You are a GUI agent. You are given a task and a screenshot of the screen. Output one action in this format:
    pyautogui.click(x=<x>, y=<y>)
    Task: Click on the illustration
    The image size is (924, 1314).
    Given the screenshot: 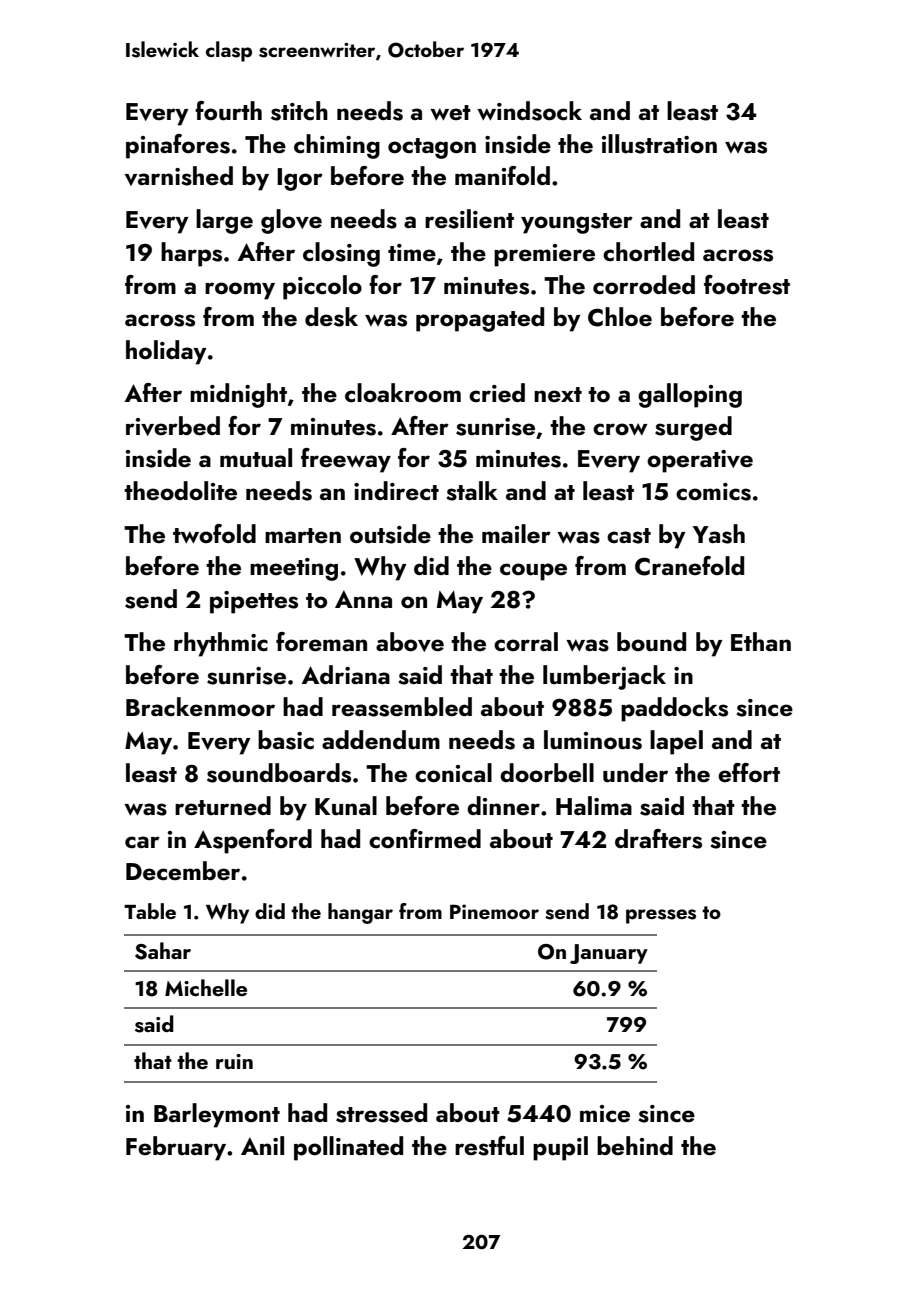 What is the action you would take?
    pyautogui.click(x=659, y=144)
